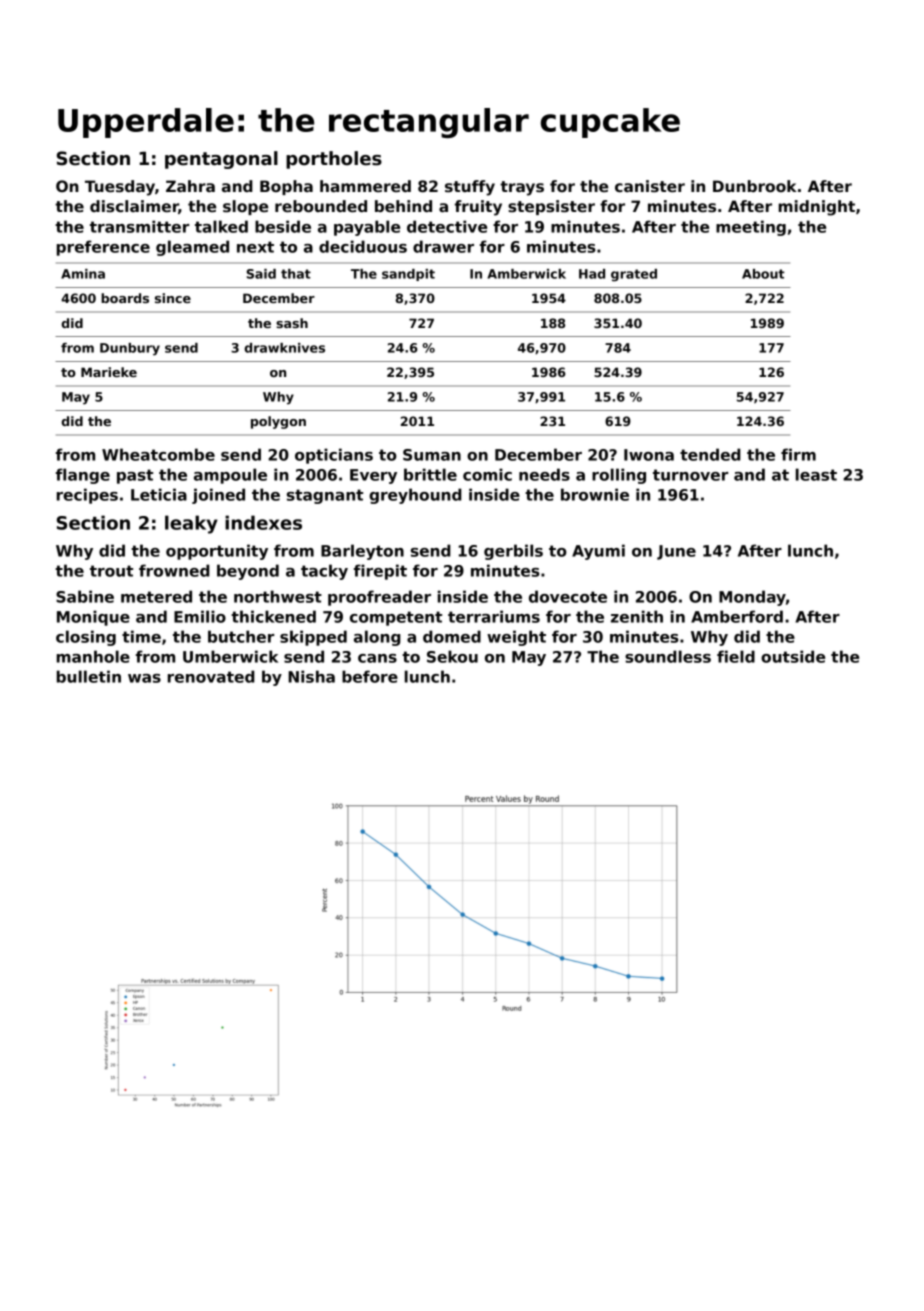 The height and width of the document is (1311, 924). I want to click on firm, so click(798, 454).
